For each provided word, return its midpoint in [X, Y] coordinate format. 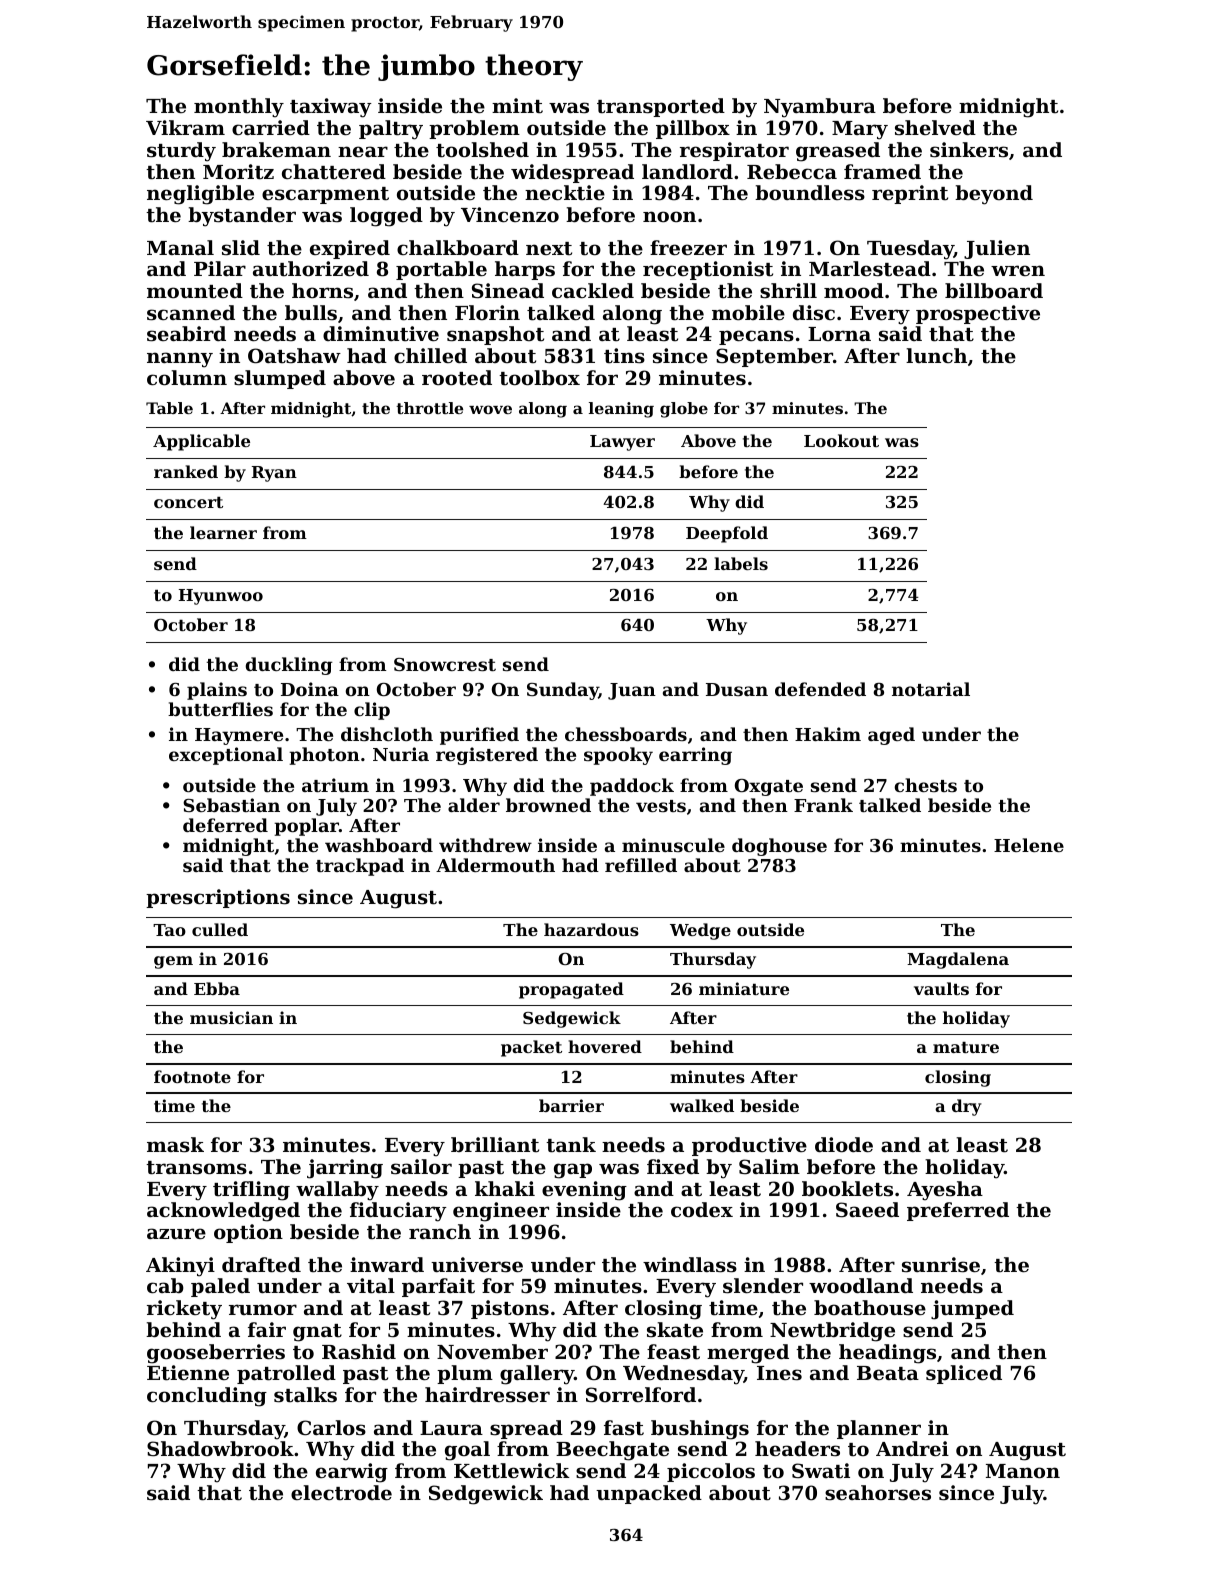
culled [220, 929]
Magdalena [958, 960]
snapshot [495, 335]
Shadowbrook [220, 1449]
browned [548, 805]
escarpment [325, 195]
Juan [632, 691]
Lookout [841, 440]
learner [223, 532]
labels [741, 563]
